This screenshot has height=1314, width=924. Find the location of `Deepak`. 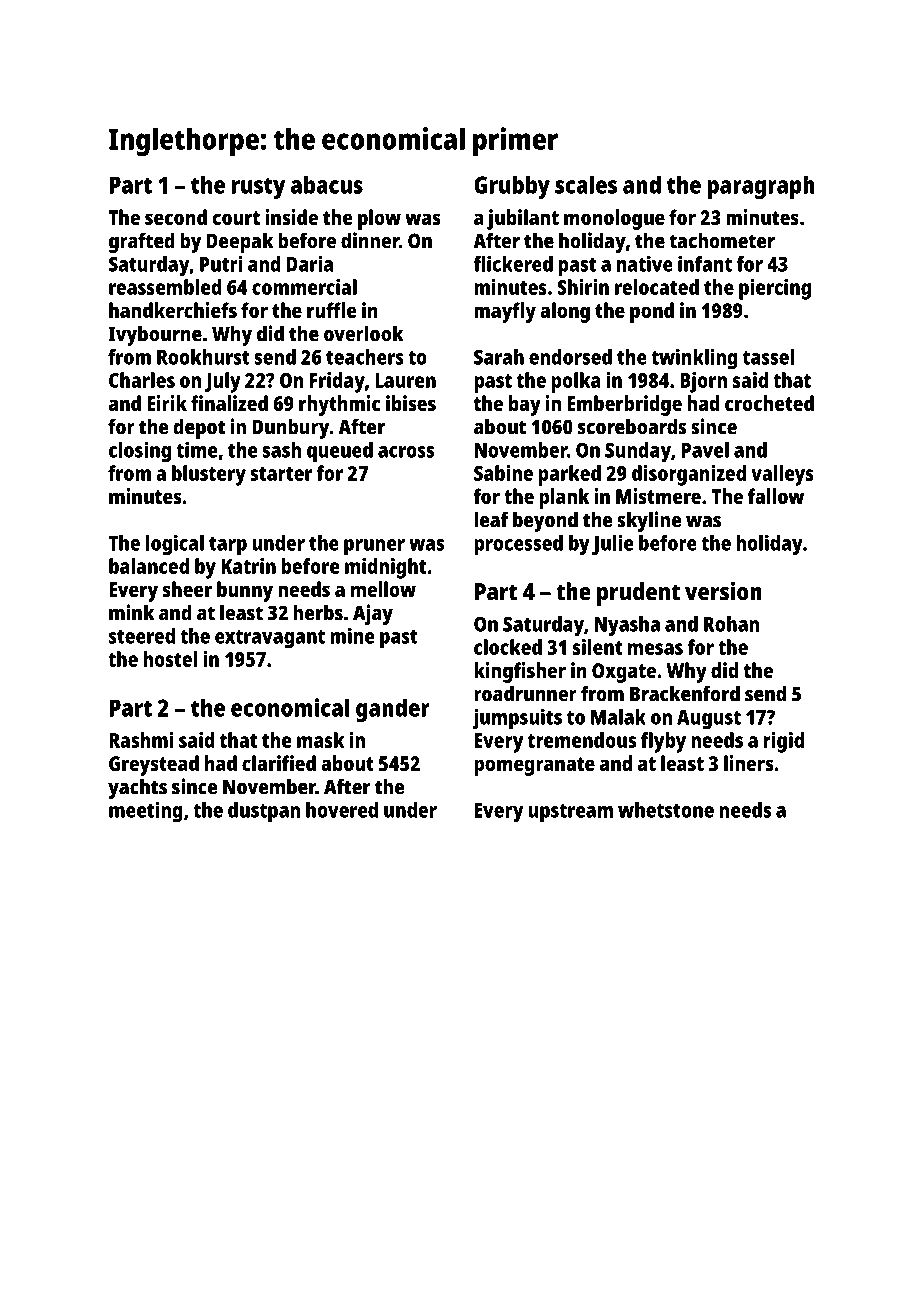

Deepak is located at coordinates (240, 242).
